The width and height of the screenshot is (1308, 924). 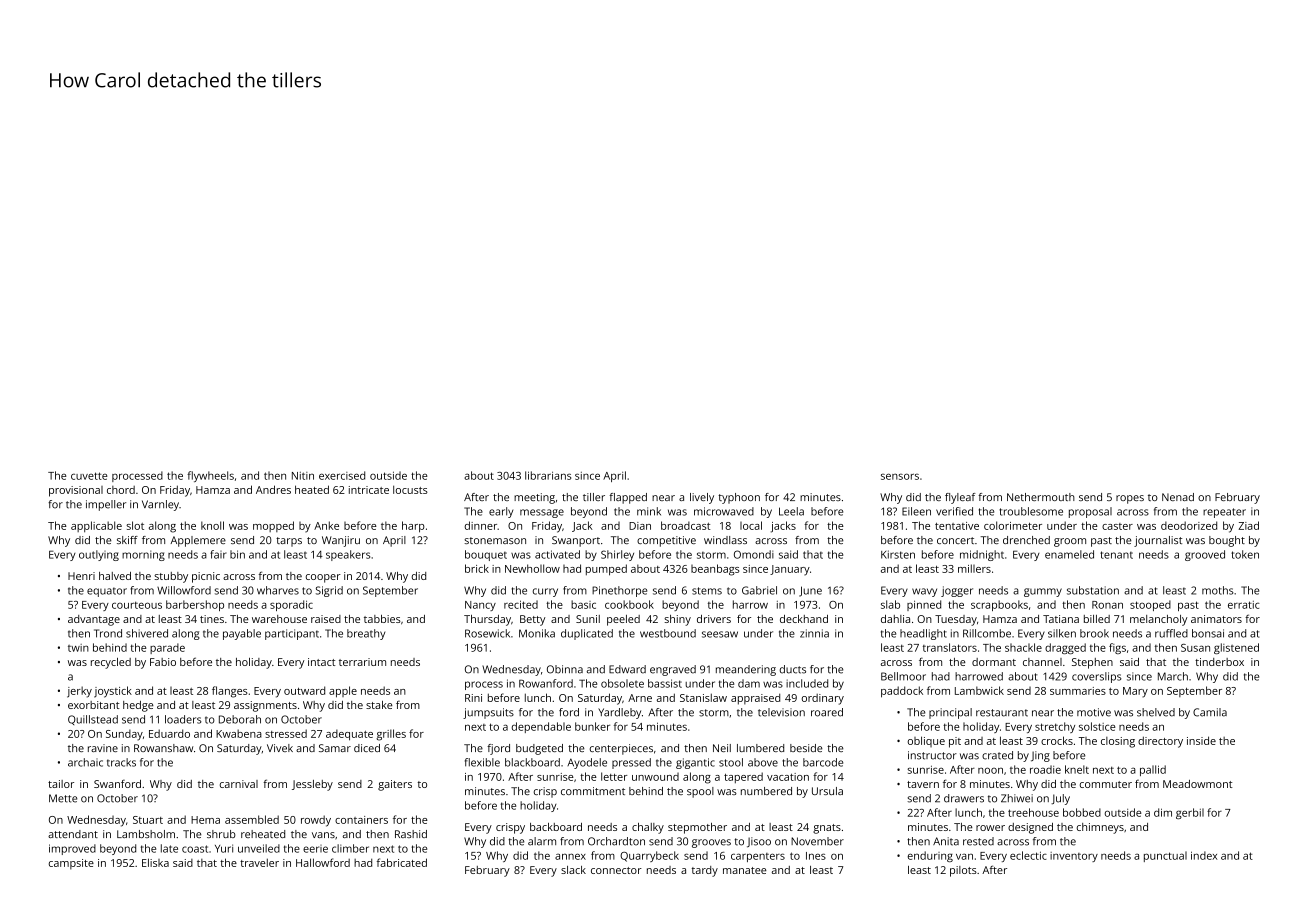 I want to click on Nenad, so click(x=1178, y=497).
